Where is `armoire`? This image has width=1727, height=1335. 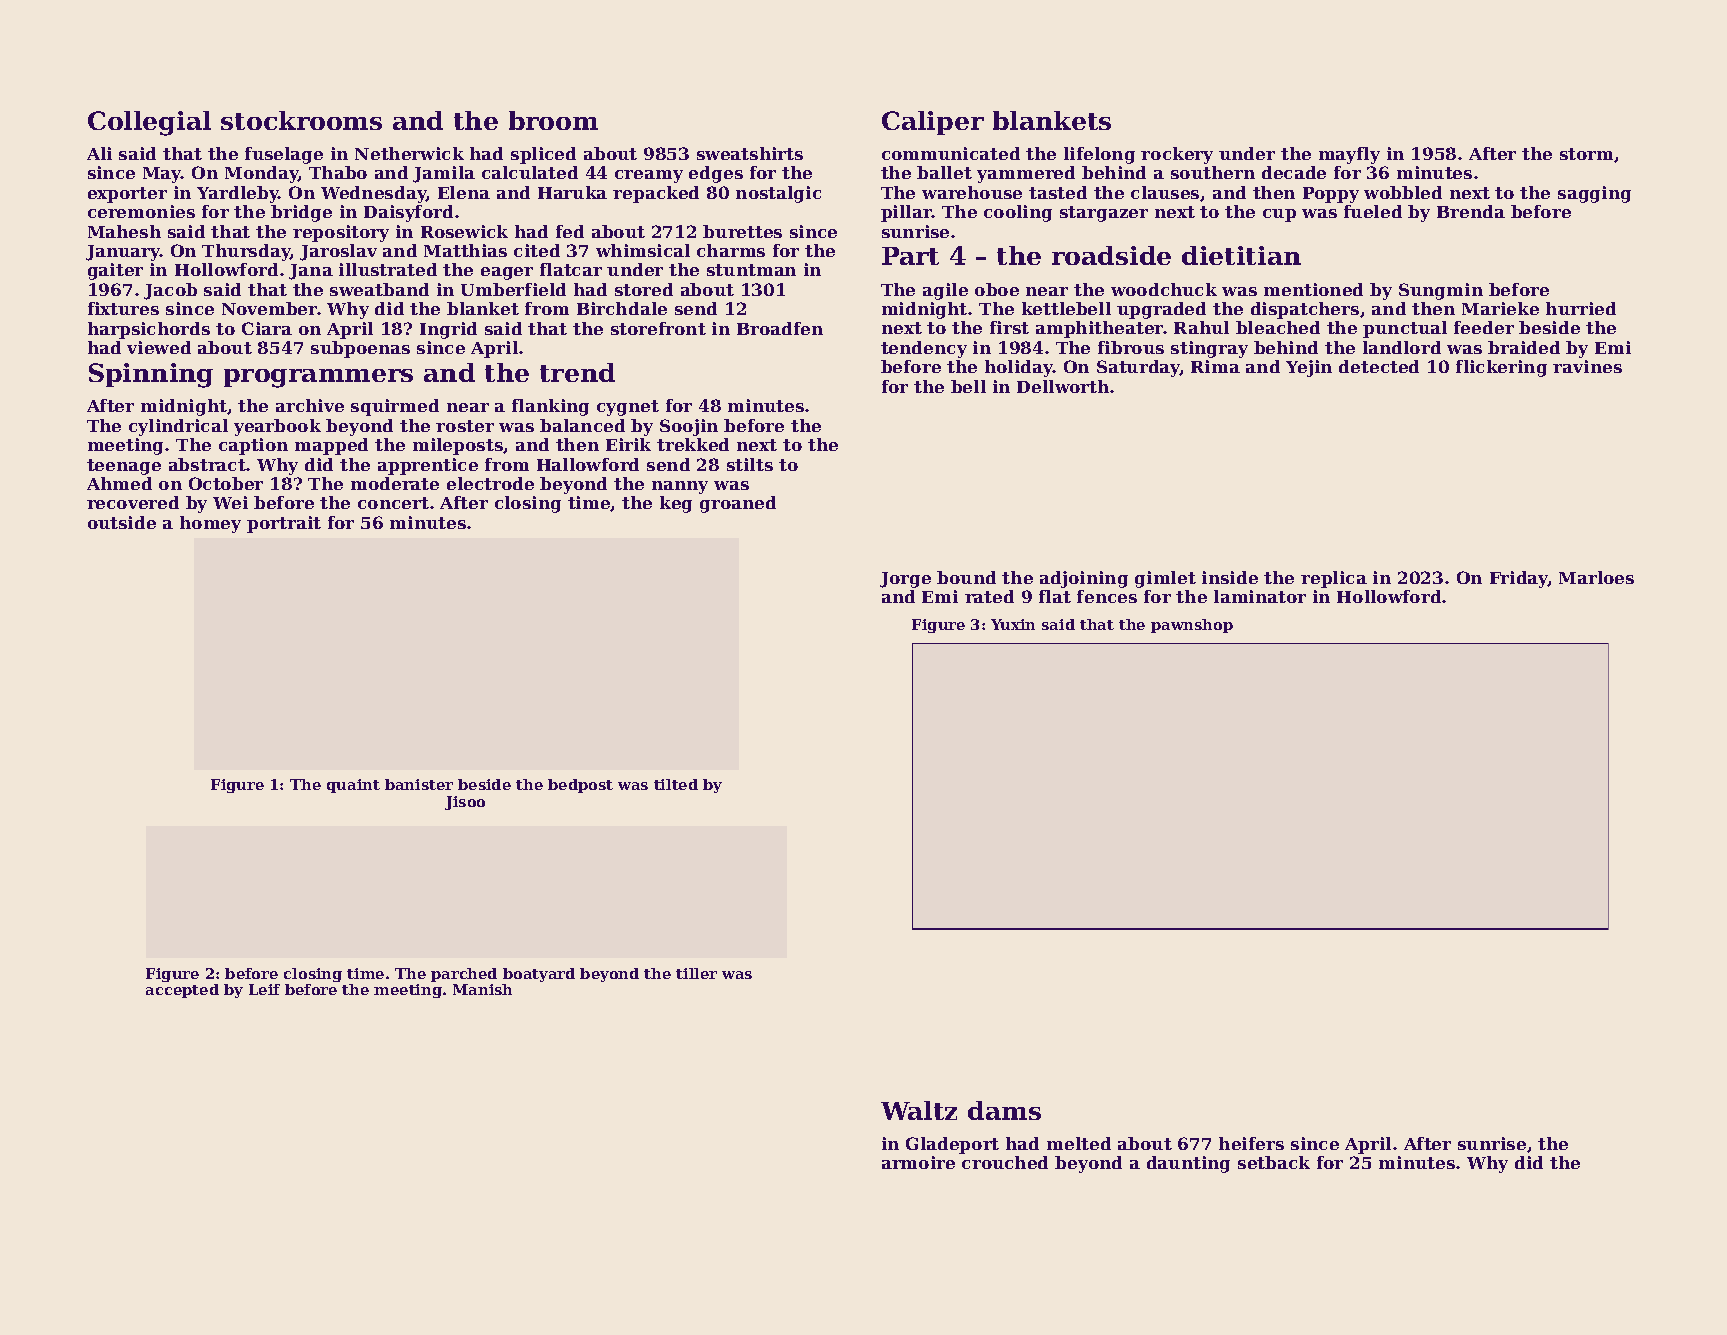 armoire is located at coordinates (918, 1162).
